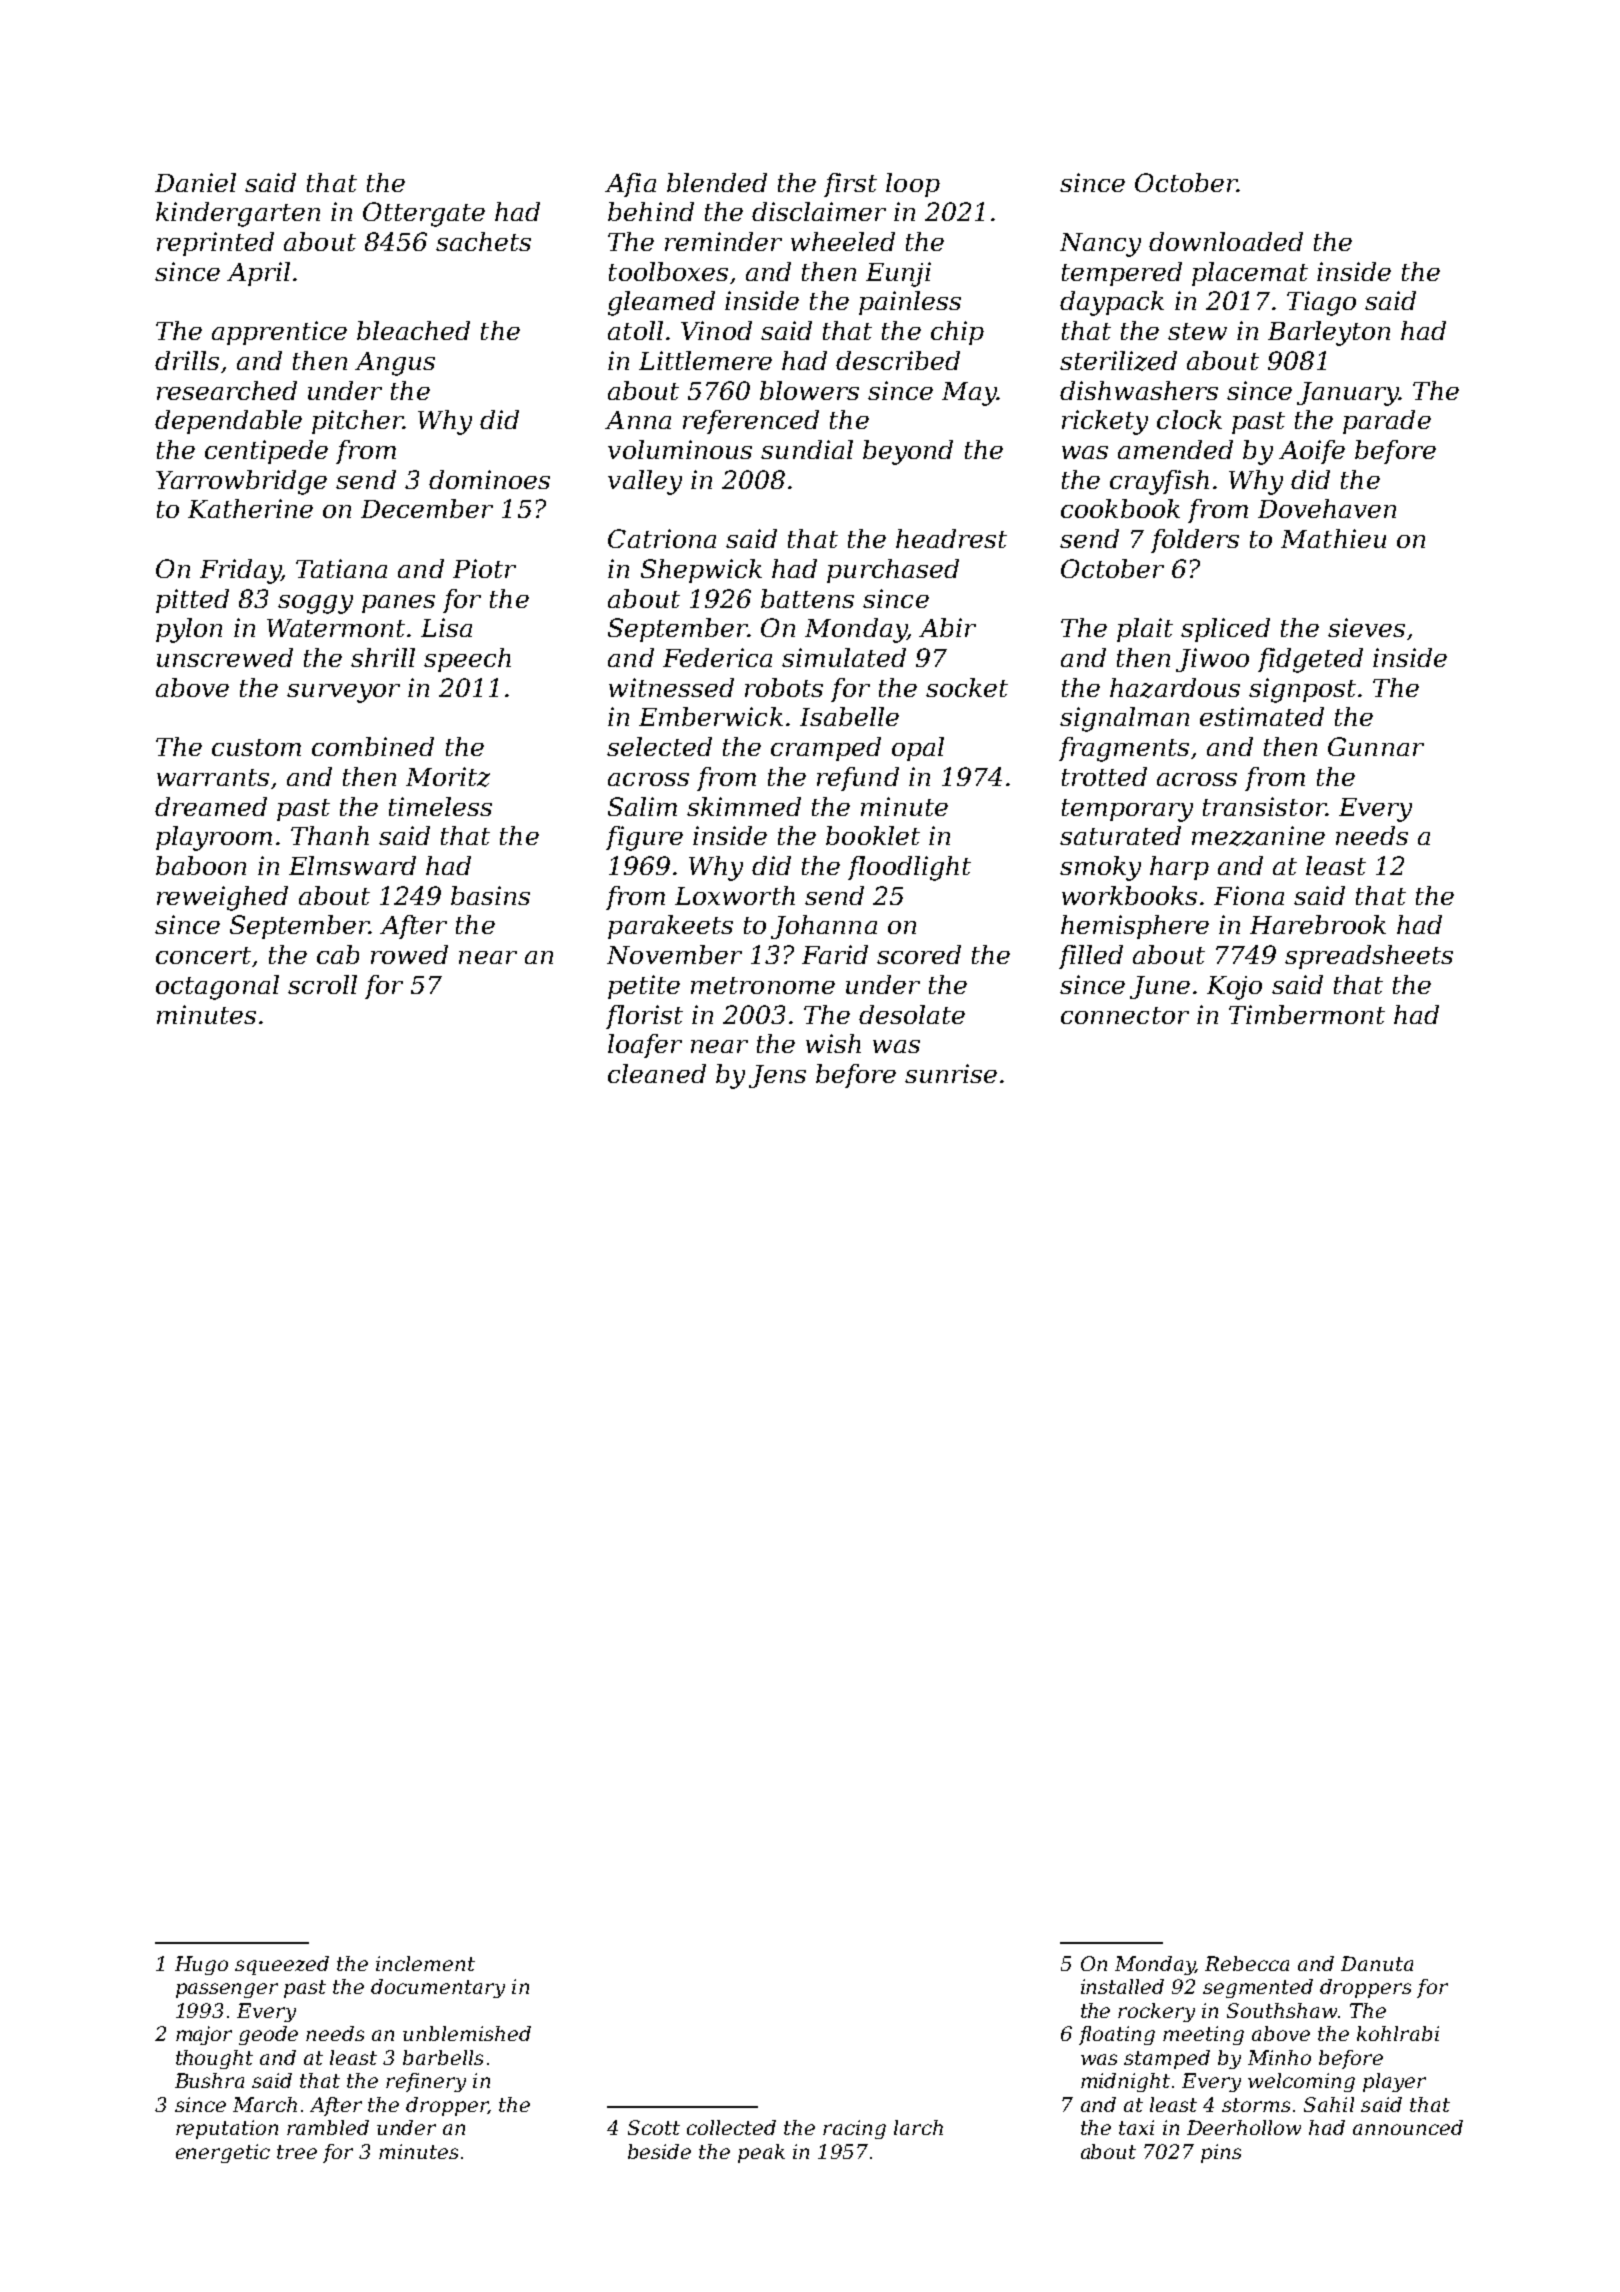 The width and height of the screenshot is (1620, 2292). What do you see at coordinates (1377, 1963) in the screenshot?
I see `Danuta` at bounding box center [1377, 1963].
